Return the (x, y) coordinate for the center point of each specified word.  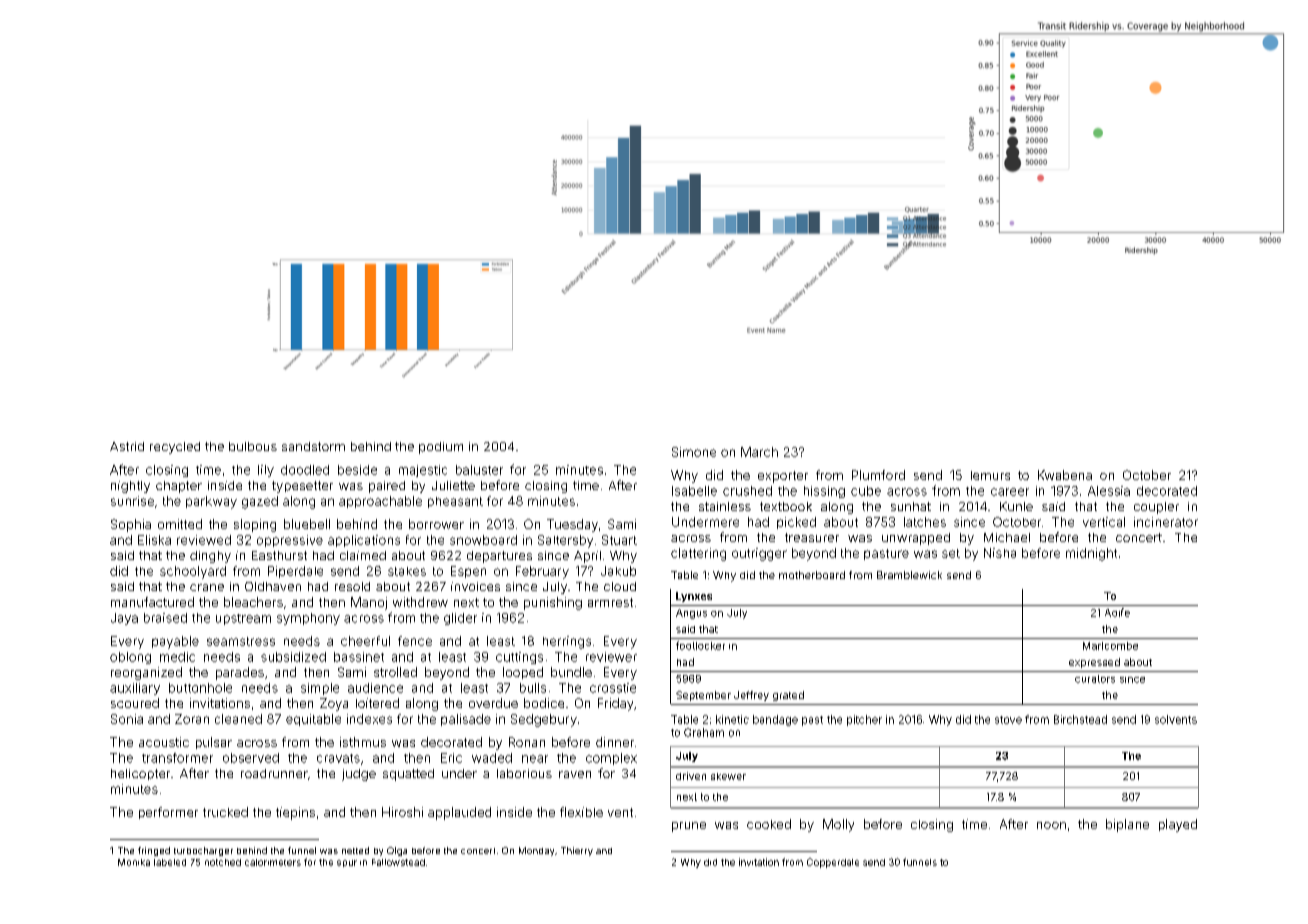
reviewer (611, 657)
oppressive (290, 541)
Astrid (127, 446)
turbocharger (203, 851)
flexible (581, 812)
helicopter (140, 774)
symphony (308, 619)
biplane (1127, 825)
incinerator (1166, 522)
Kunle (1016, 506)
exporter (783, 477)
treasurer (812, 537)
